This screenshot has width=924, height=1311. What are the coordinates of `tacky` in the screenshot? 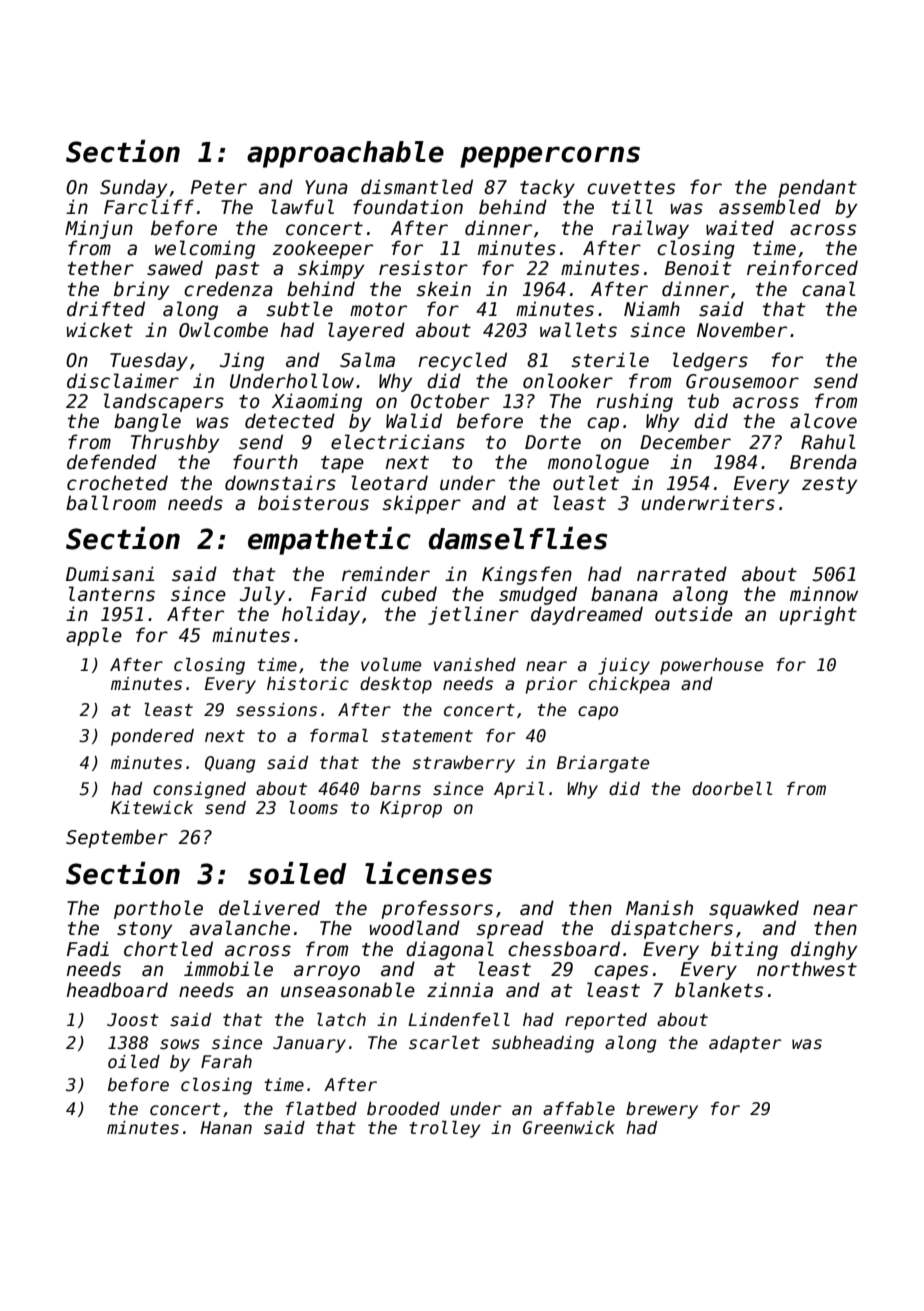 It's located at (547, 188).
